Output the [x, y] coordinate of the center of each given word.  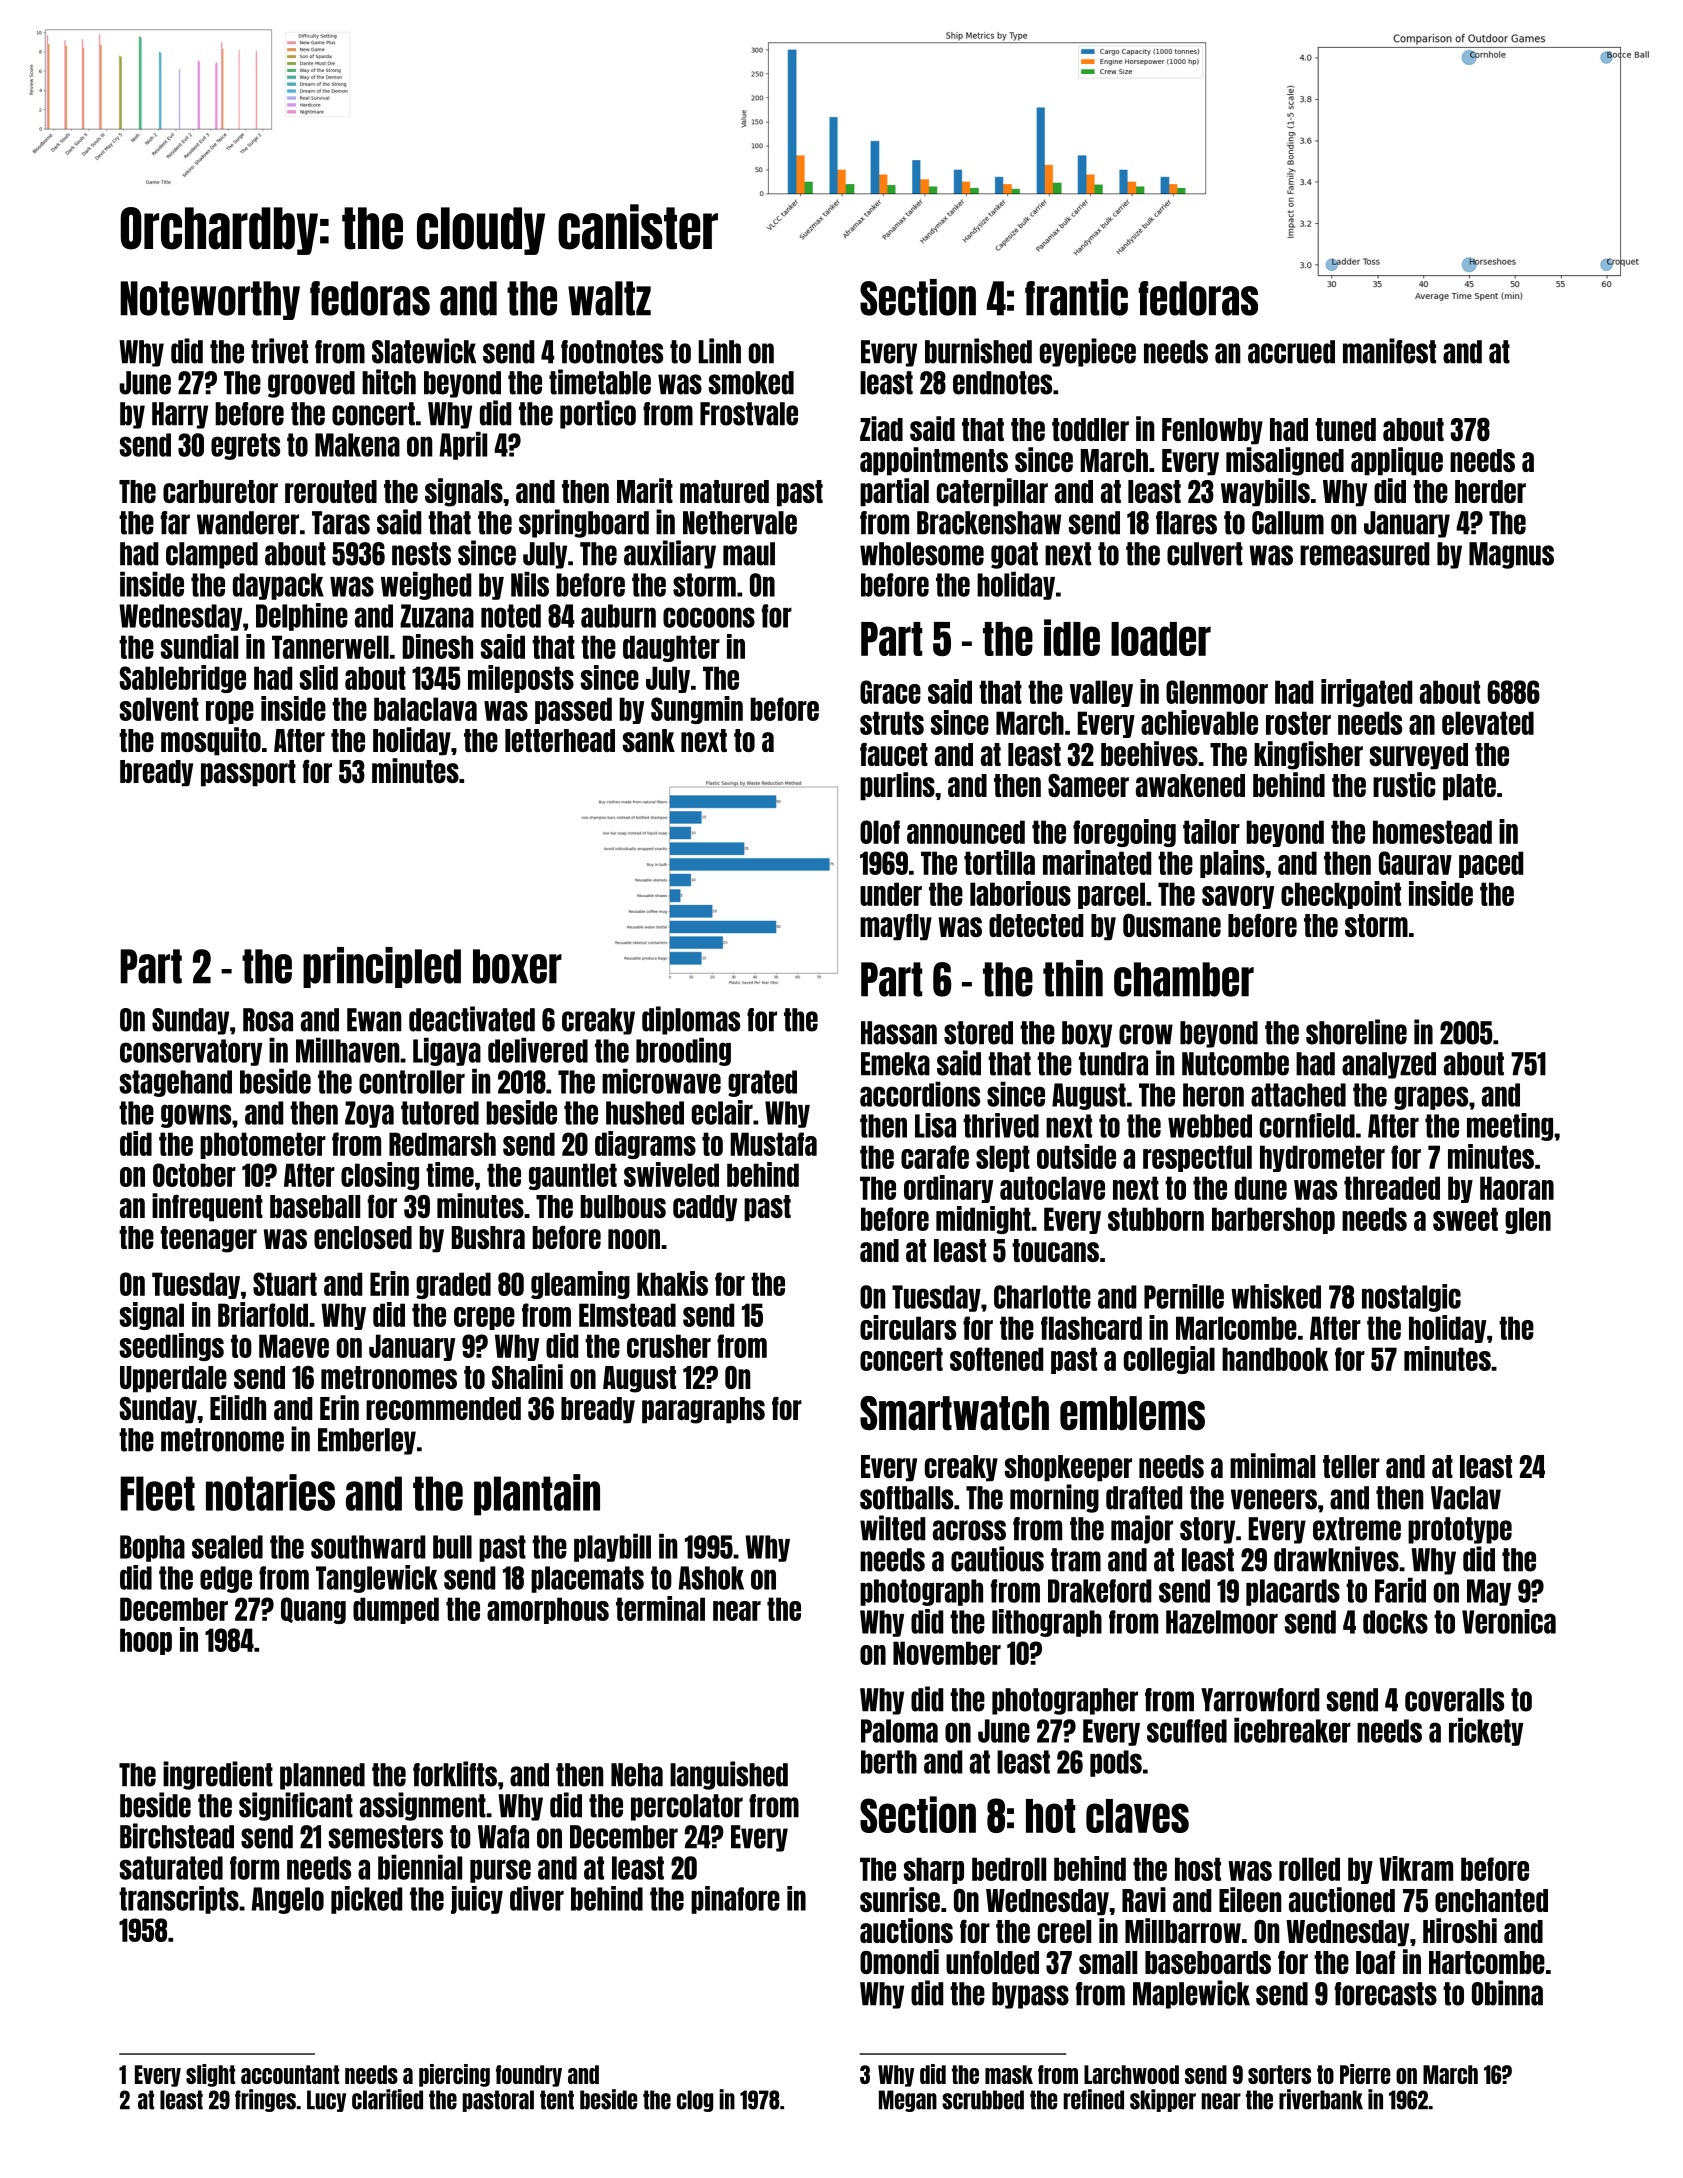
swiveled [671, 1174]
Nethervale [740, 523]
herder [1490, 491]
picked [366, 1900]
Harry [180, 415]
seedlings [172, 1347]
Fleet [157, 1493]
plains [1232, 864]
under [891, 894]
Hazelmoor [1222, 1622]
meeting [1510, 1127]
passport [248, 773]
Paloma [899, 1731]
